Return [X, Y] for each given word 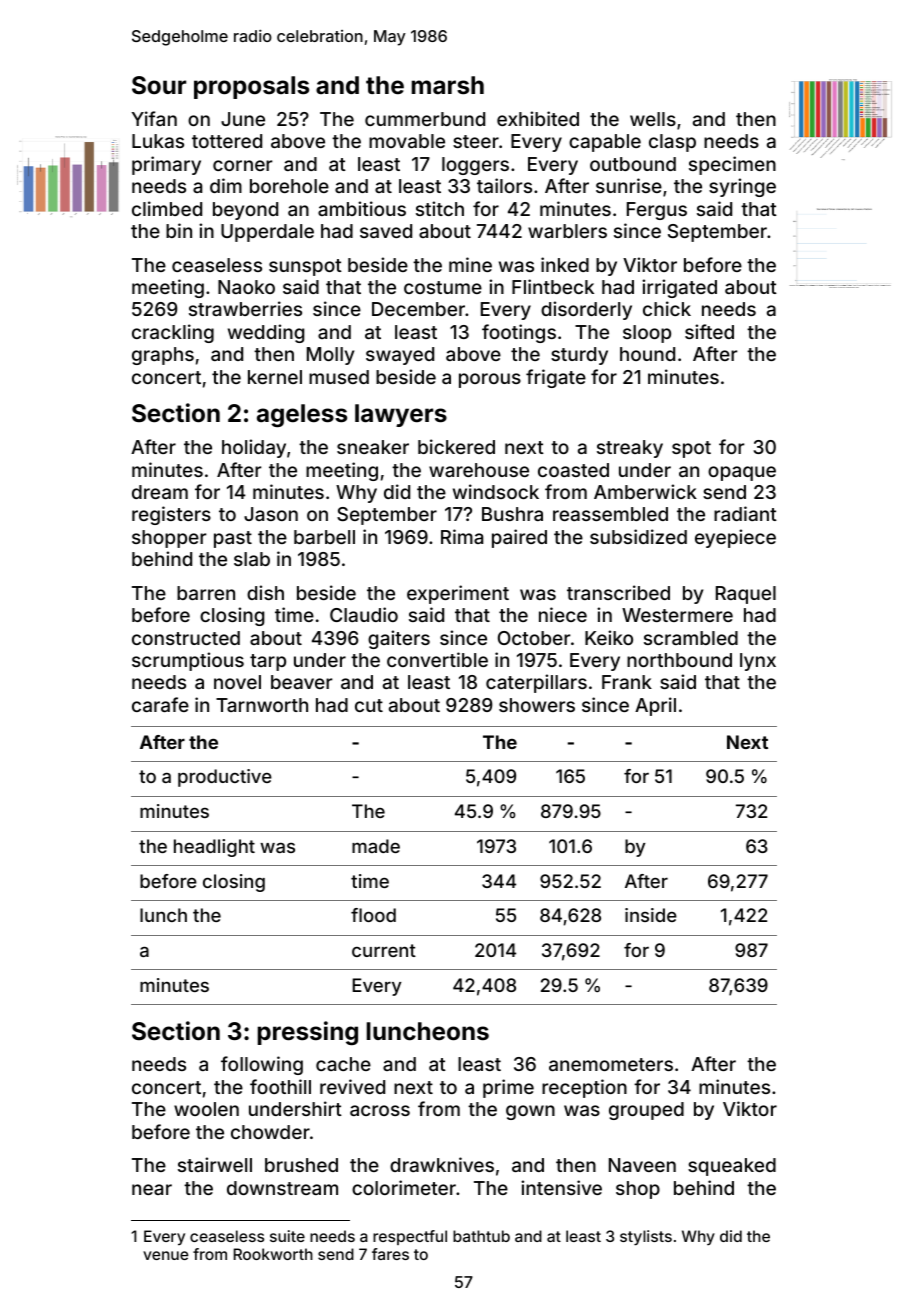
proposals [251, 87]
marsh [448, 85]
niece [563, 614]
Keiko [609, 637]
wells [653, 119]
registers [171, 515]
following [262, 1065]
